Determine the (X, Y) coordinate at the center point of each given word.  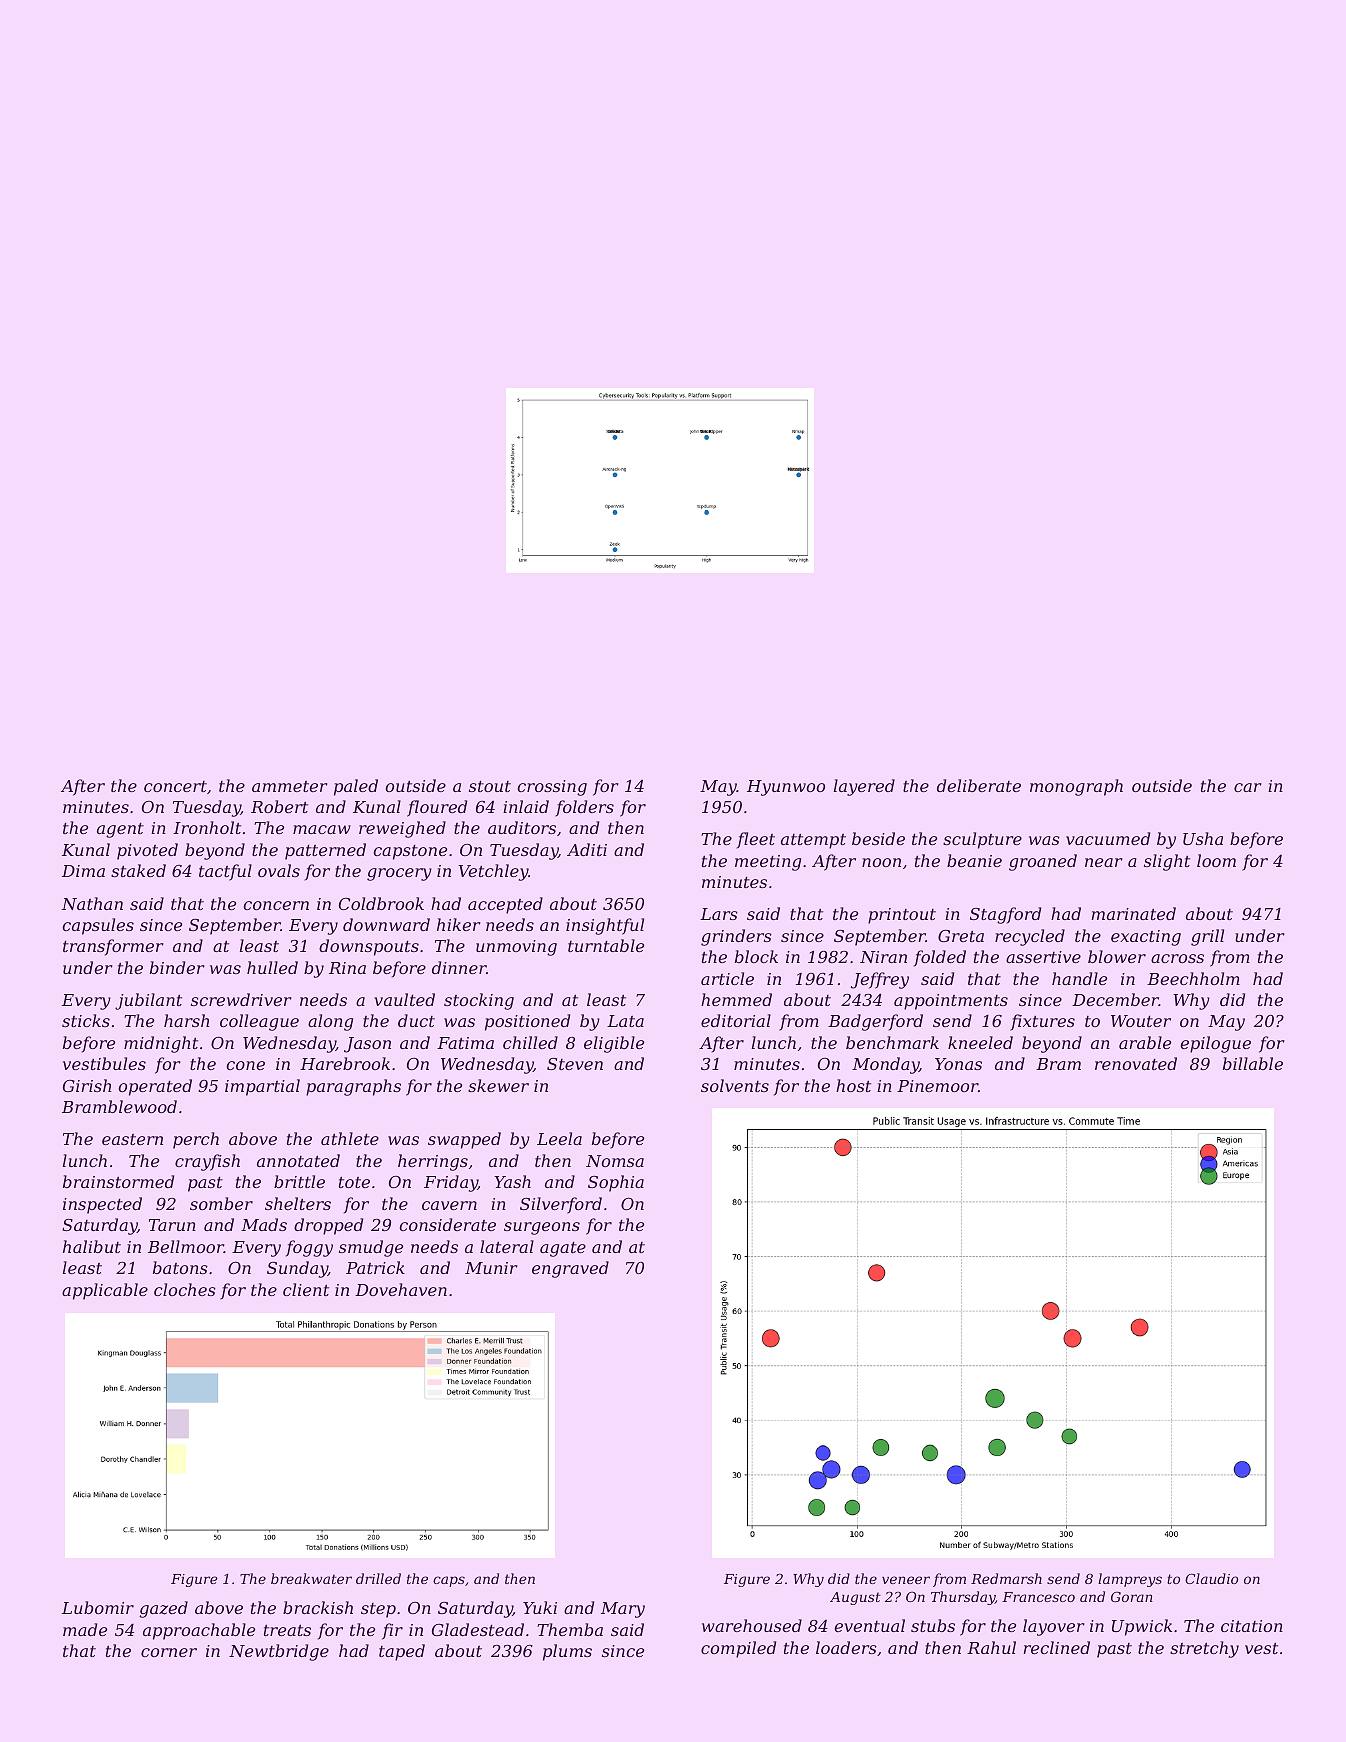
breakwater (311, 1578)
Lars (719, 914)
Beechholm (1193, 978)
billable (1253, 1063)
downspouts (369, 947)
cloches (185, 1289)
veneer (906, 1580)
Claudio (1211, 1578)
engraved (570, 1269)
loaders (846, 1647)
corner (169, 1652)
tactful (225, 872)
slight (1167, 862)
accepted (505, 905)
